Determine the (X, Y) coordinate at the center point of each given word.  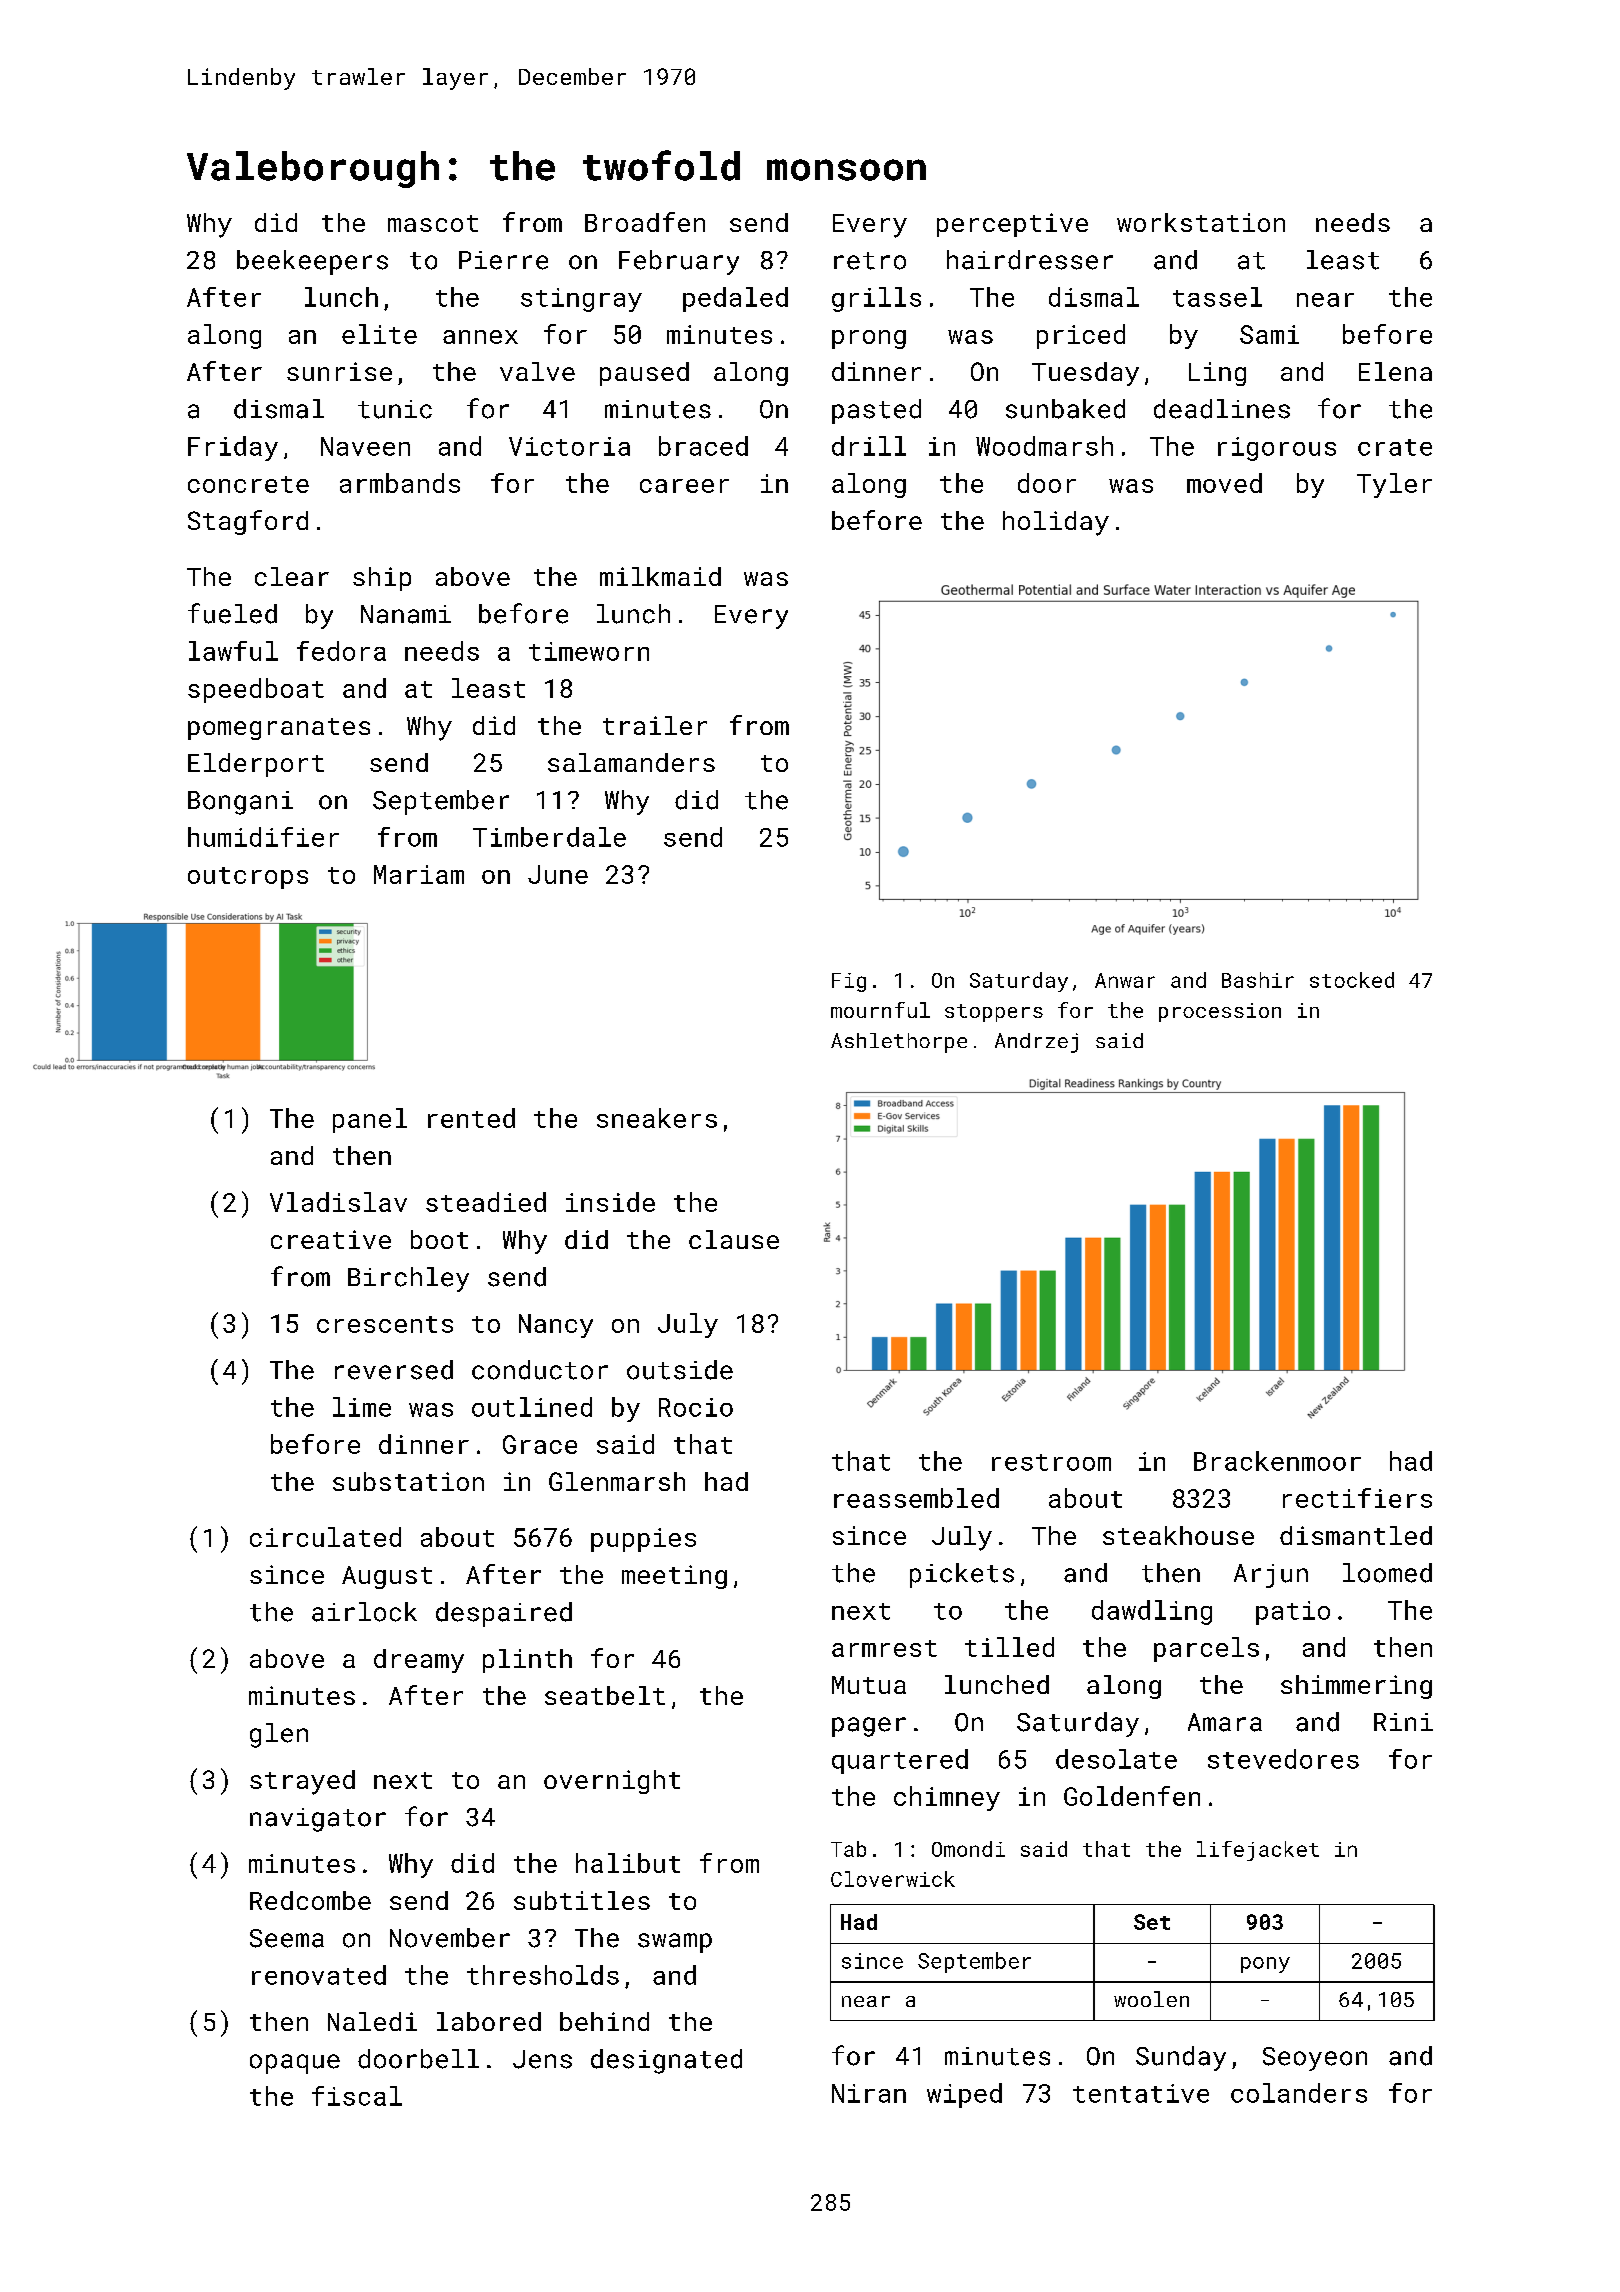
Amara (1225, 1722)
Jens (542, 2059)
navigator (318, 1820)
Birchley (408, 1279)
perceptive (1012, 225)
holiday (1056, 523)
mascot (433, 223)
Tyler (1394, 485)
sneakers (657, 1118)
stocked (1352, 980)
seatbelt (605, 1695)
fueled (232, 613)
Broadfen (645, 222)
